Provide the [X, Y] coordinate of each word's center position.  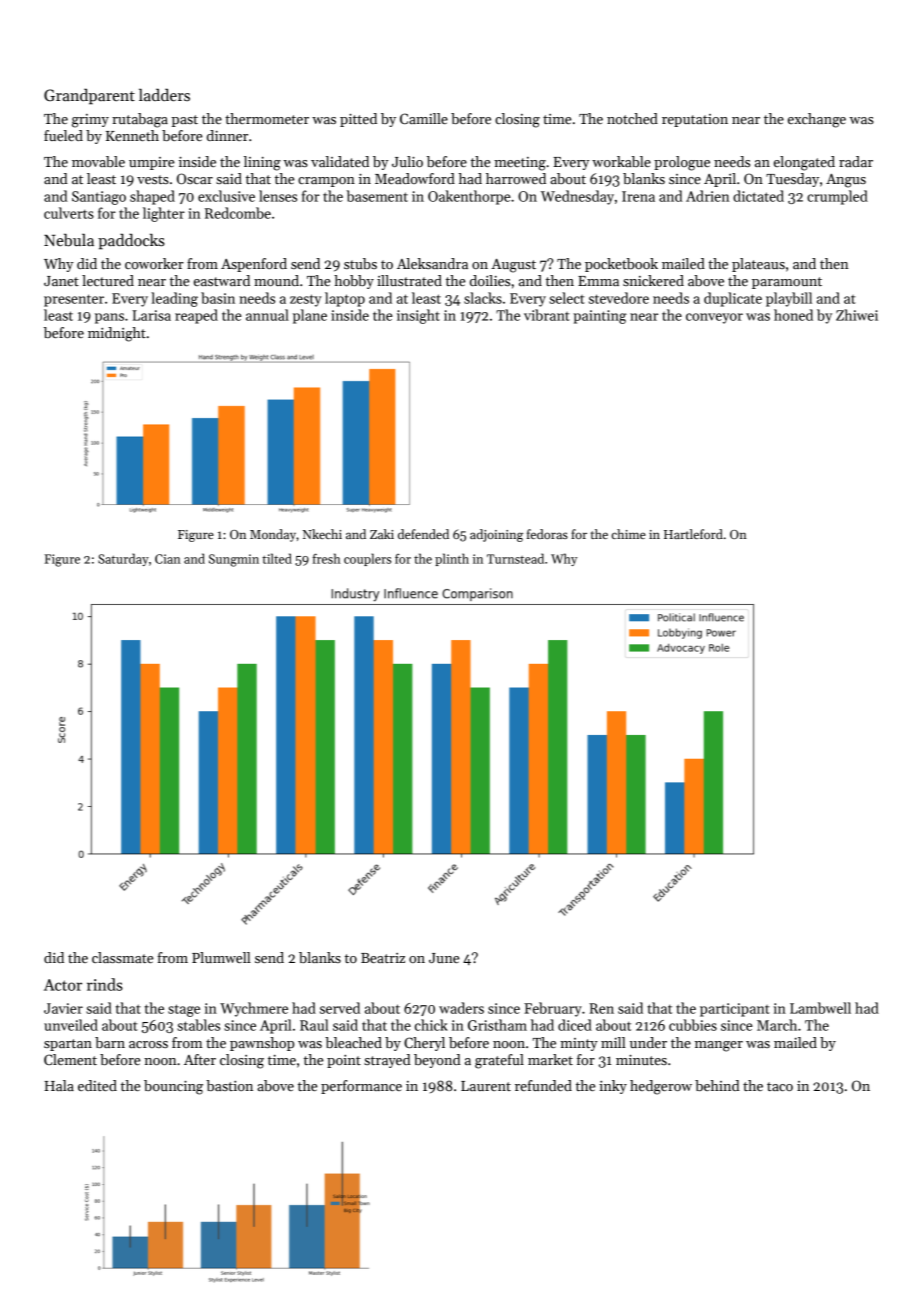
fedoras [547, 534]
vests [153, 179]
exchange [817, 120]
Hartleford [693, 534]
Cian [168, 559]
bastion [229, 1085]
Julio [407, 161]
